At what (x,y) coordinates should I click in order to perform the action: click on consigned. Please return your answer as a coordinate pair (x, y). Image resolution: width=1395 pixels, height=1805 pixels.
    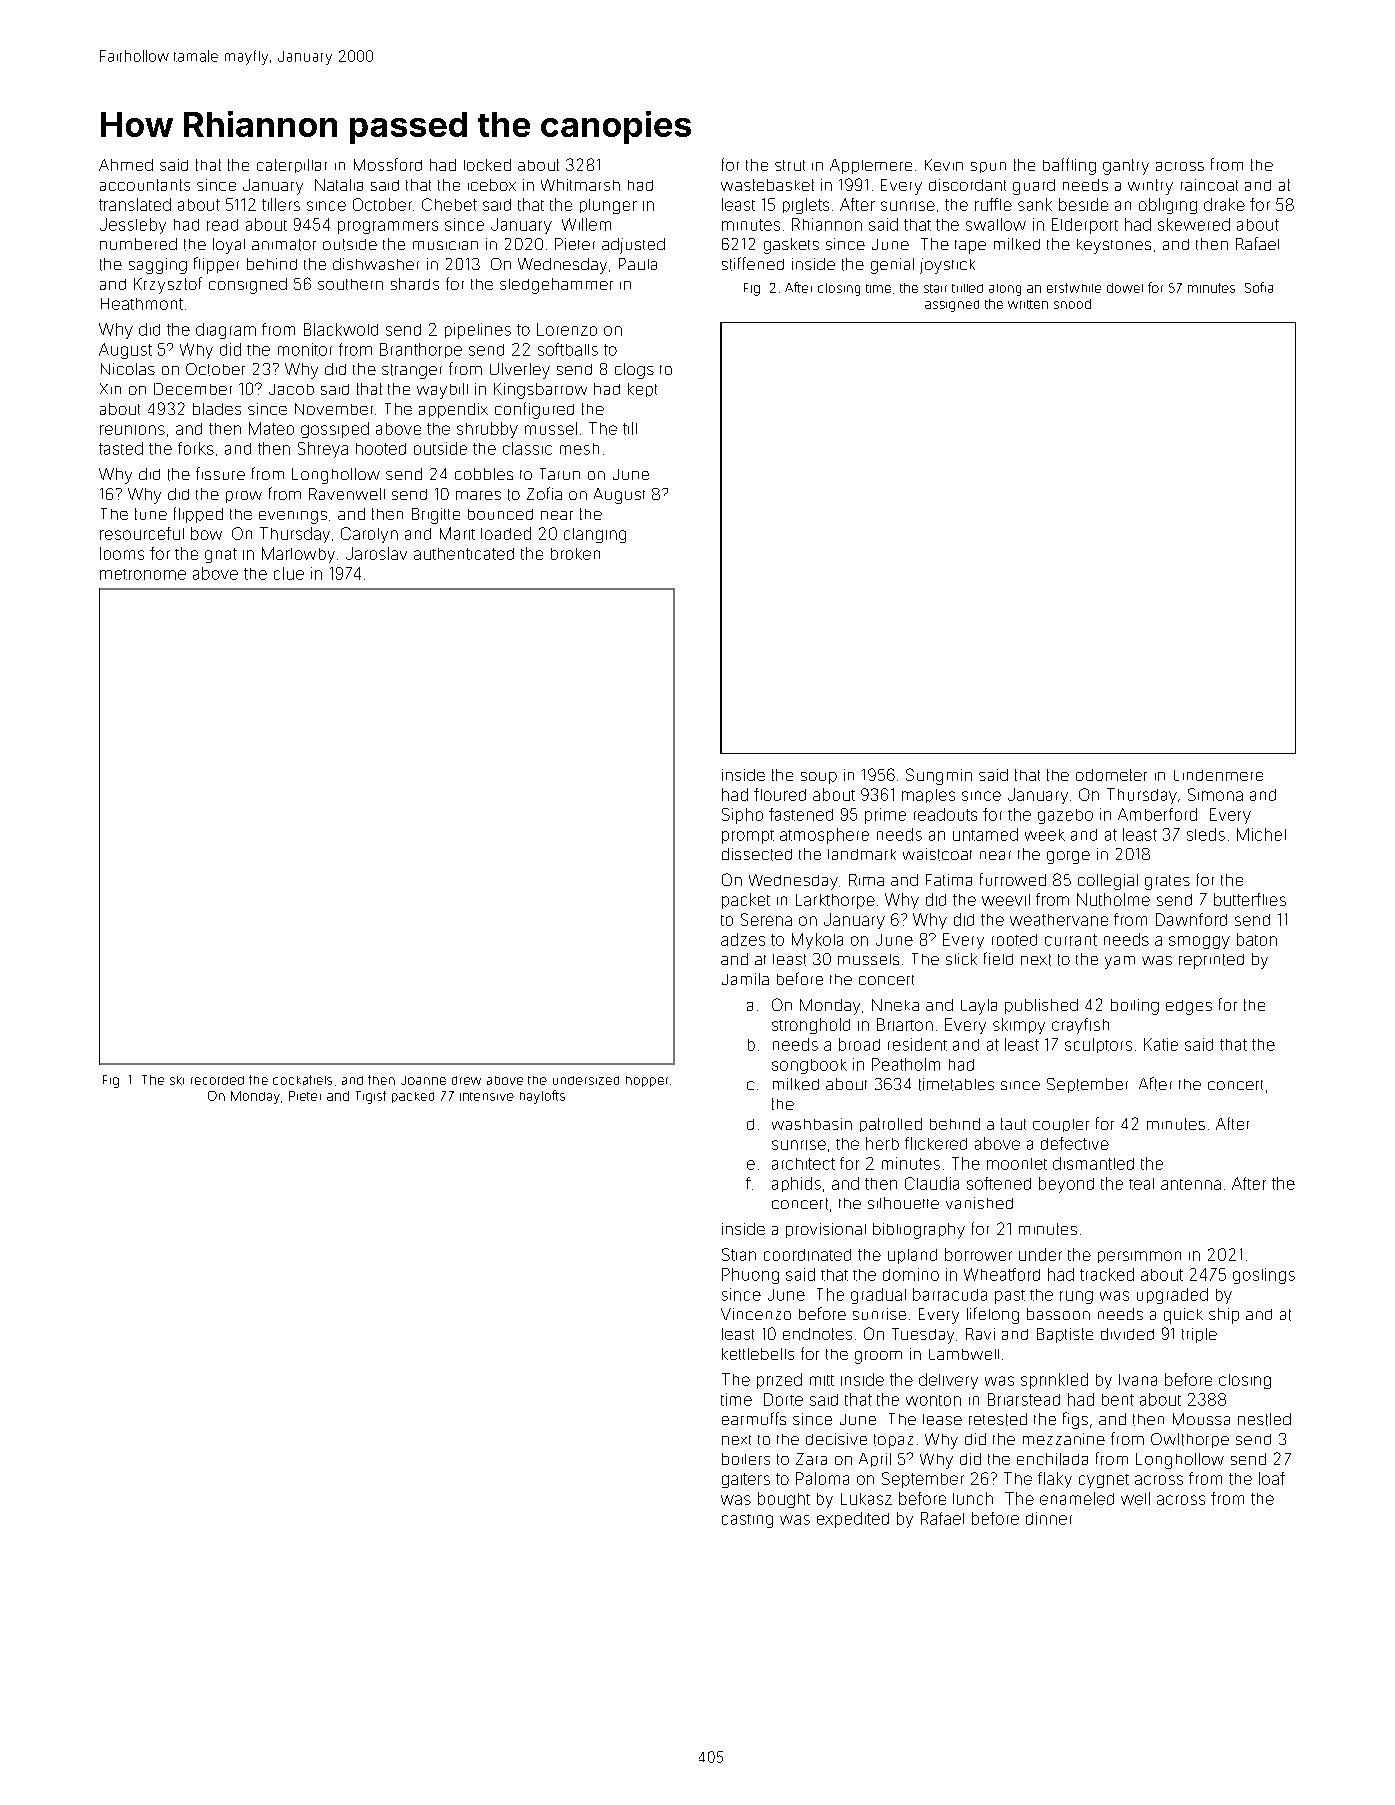
    Looking at the image, I should click on (248, 286).
